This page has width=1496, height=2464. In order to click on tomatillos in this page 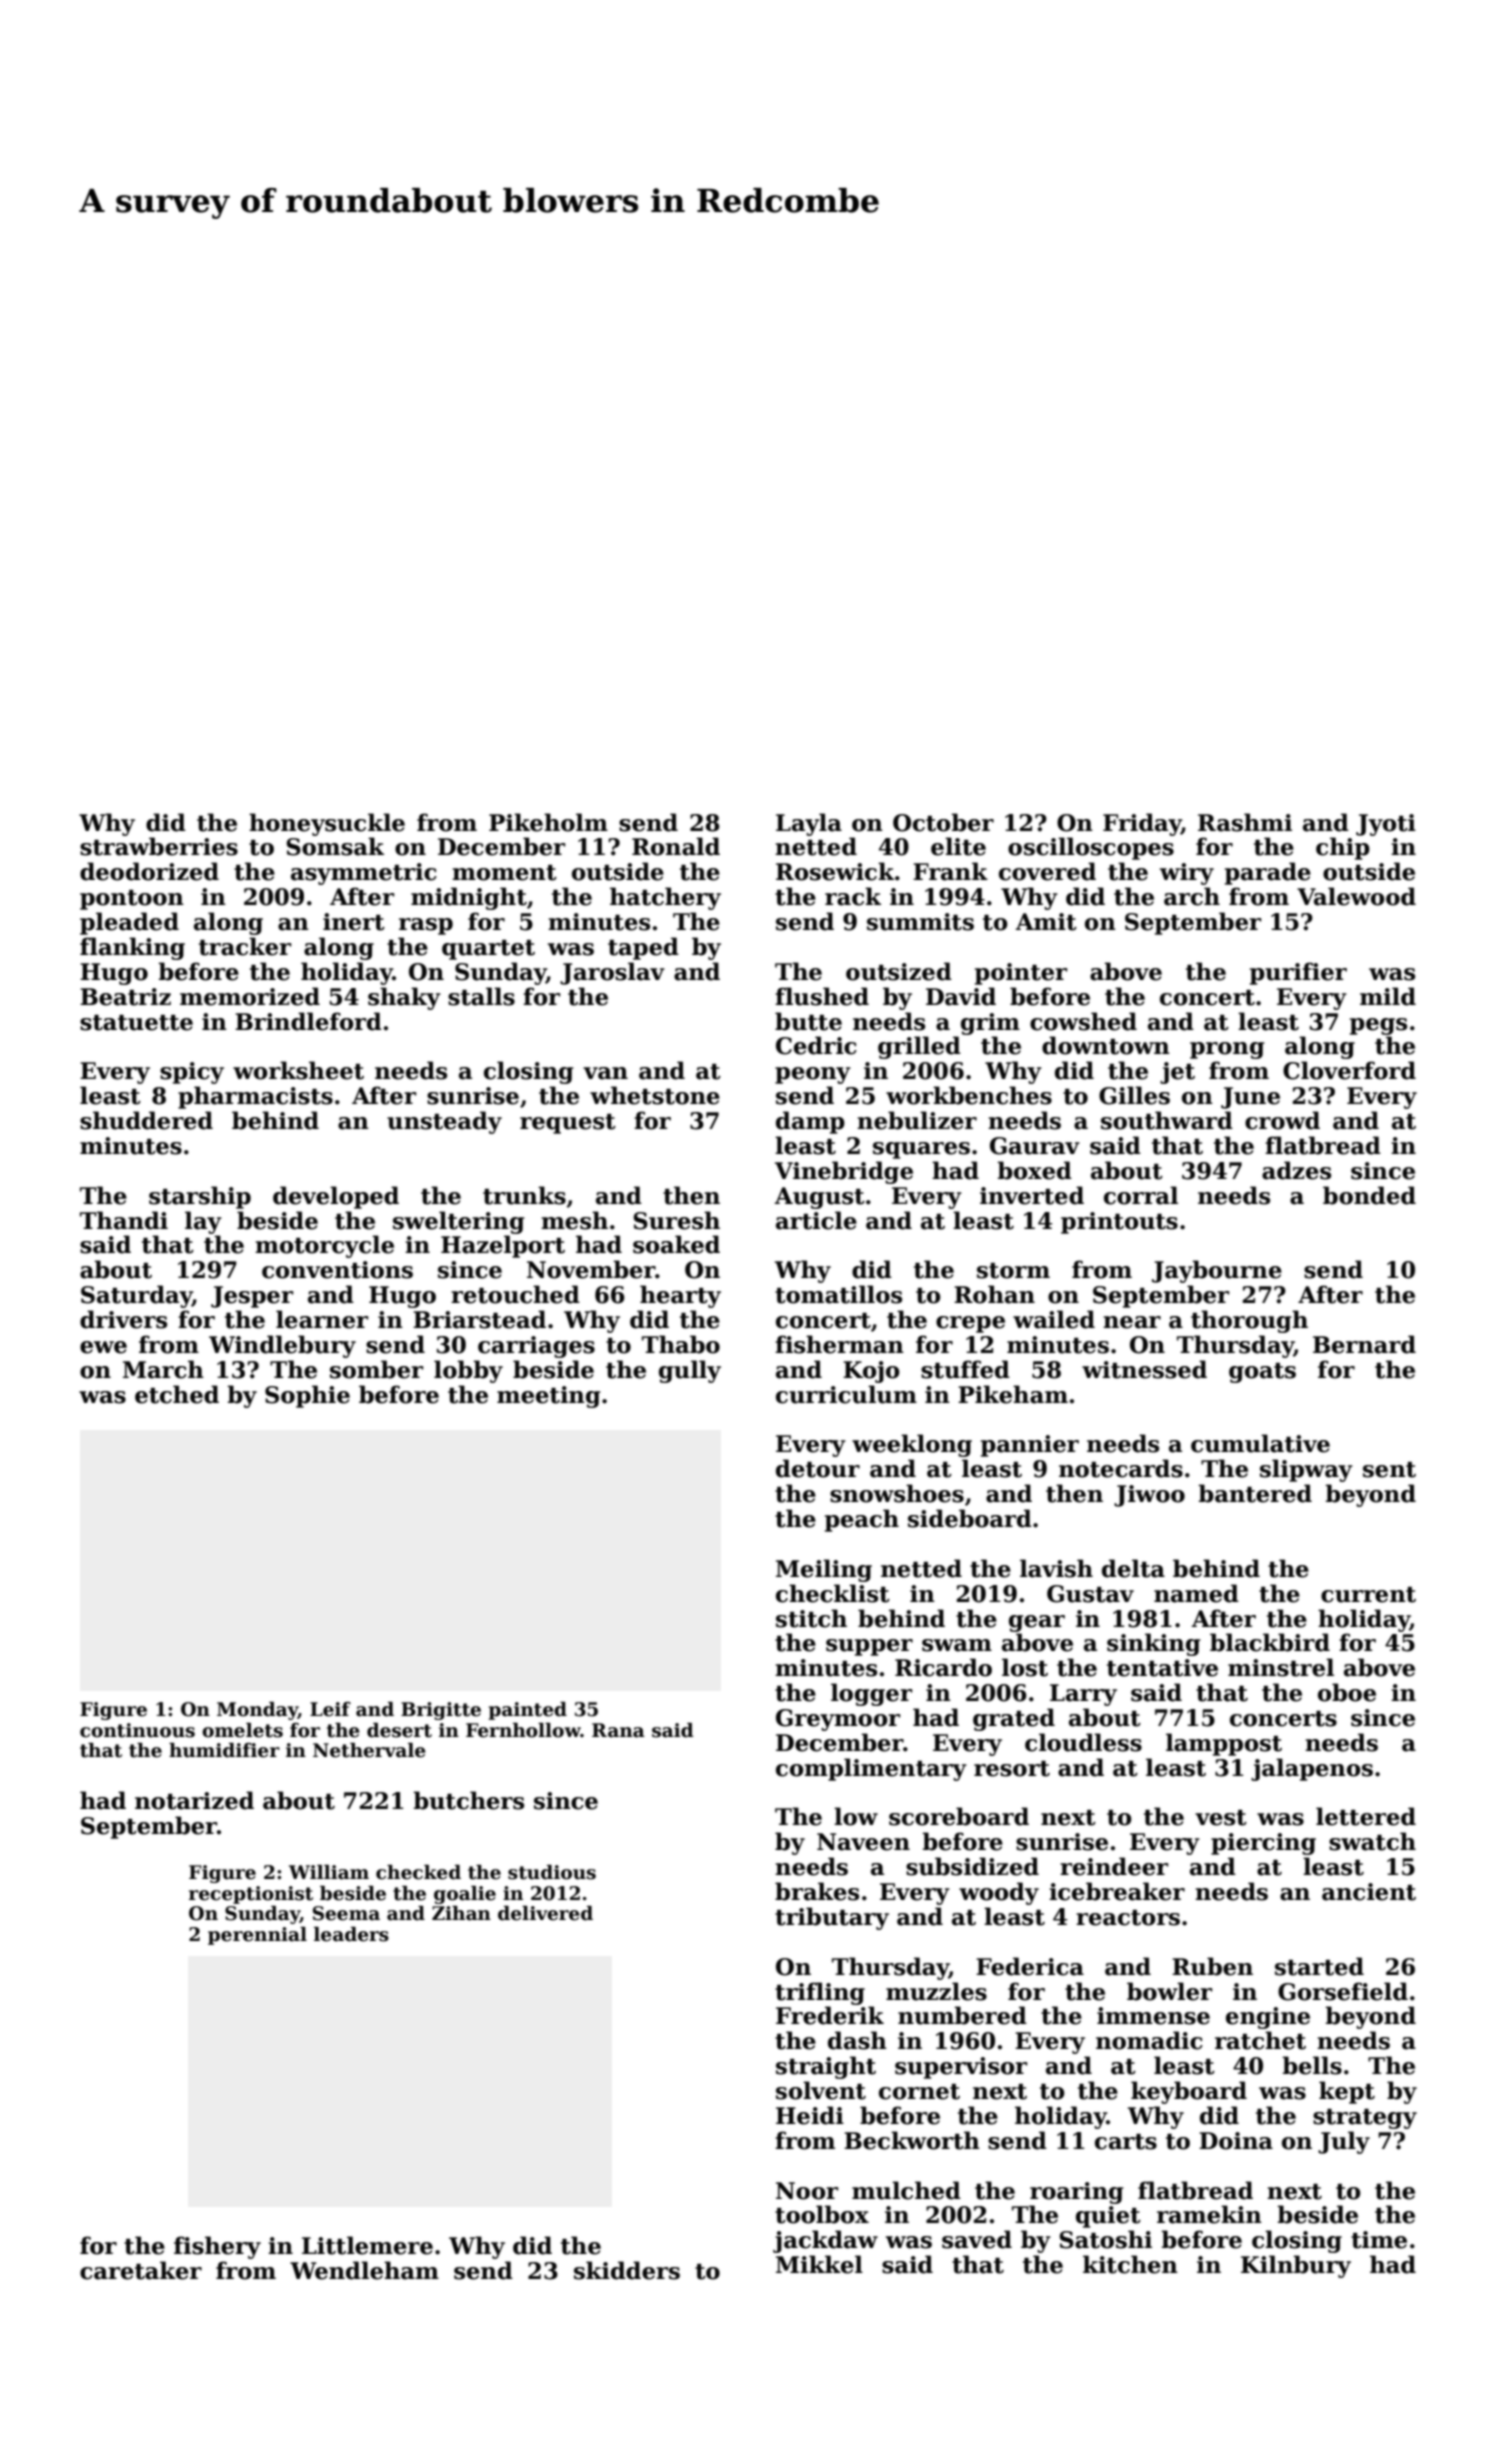, I will do `click(838, 1294)`.
